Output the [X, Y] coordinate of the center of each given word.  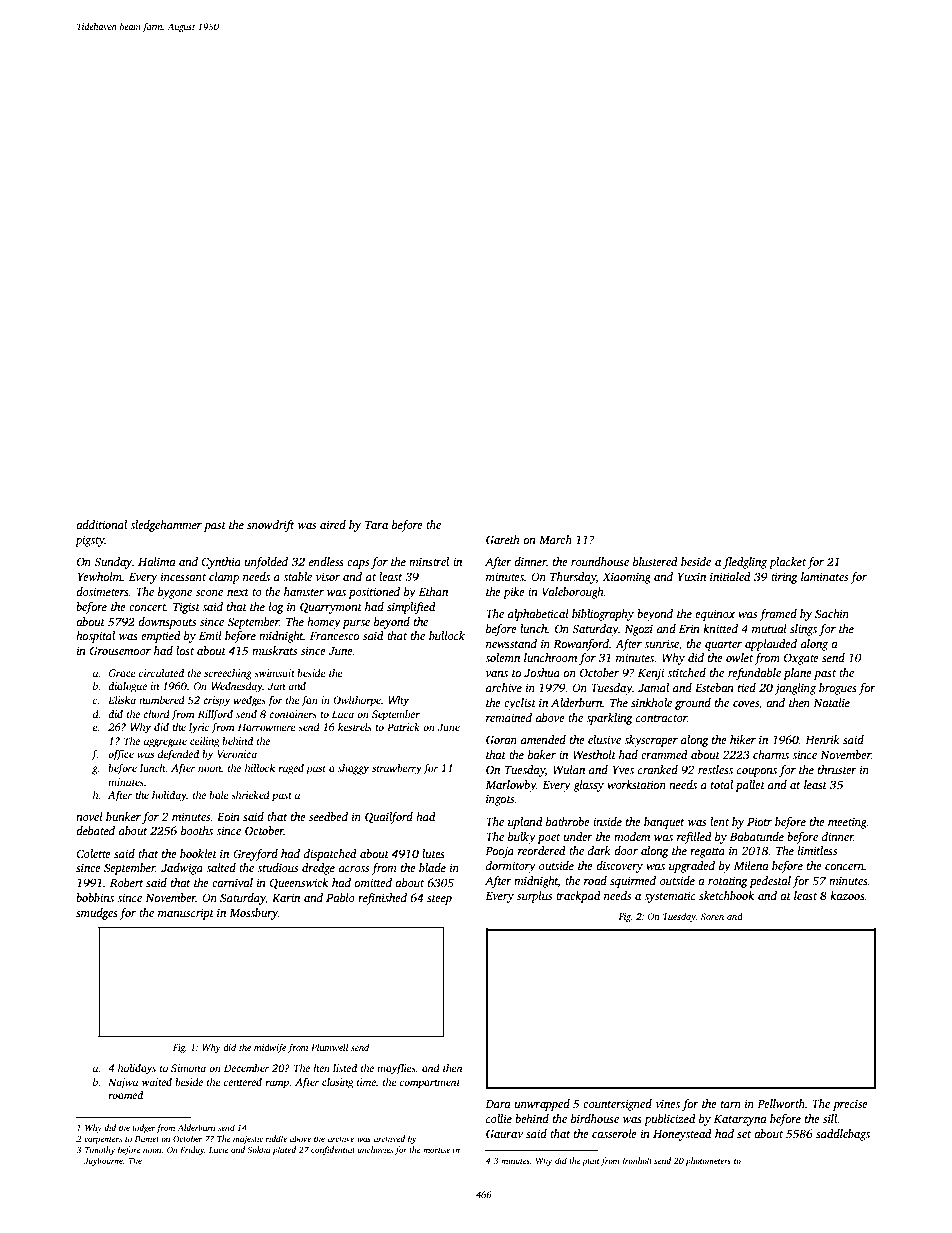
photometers [708, 1161]
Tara [376, 525]
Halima [157, 561]
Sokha [259, 1149]
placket [787, 563]
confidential [333, 1150]
